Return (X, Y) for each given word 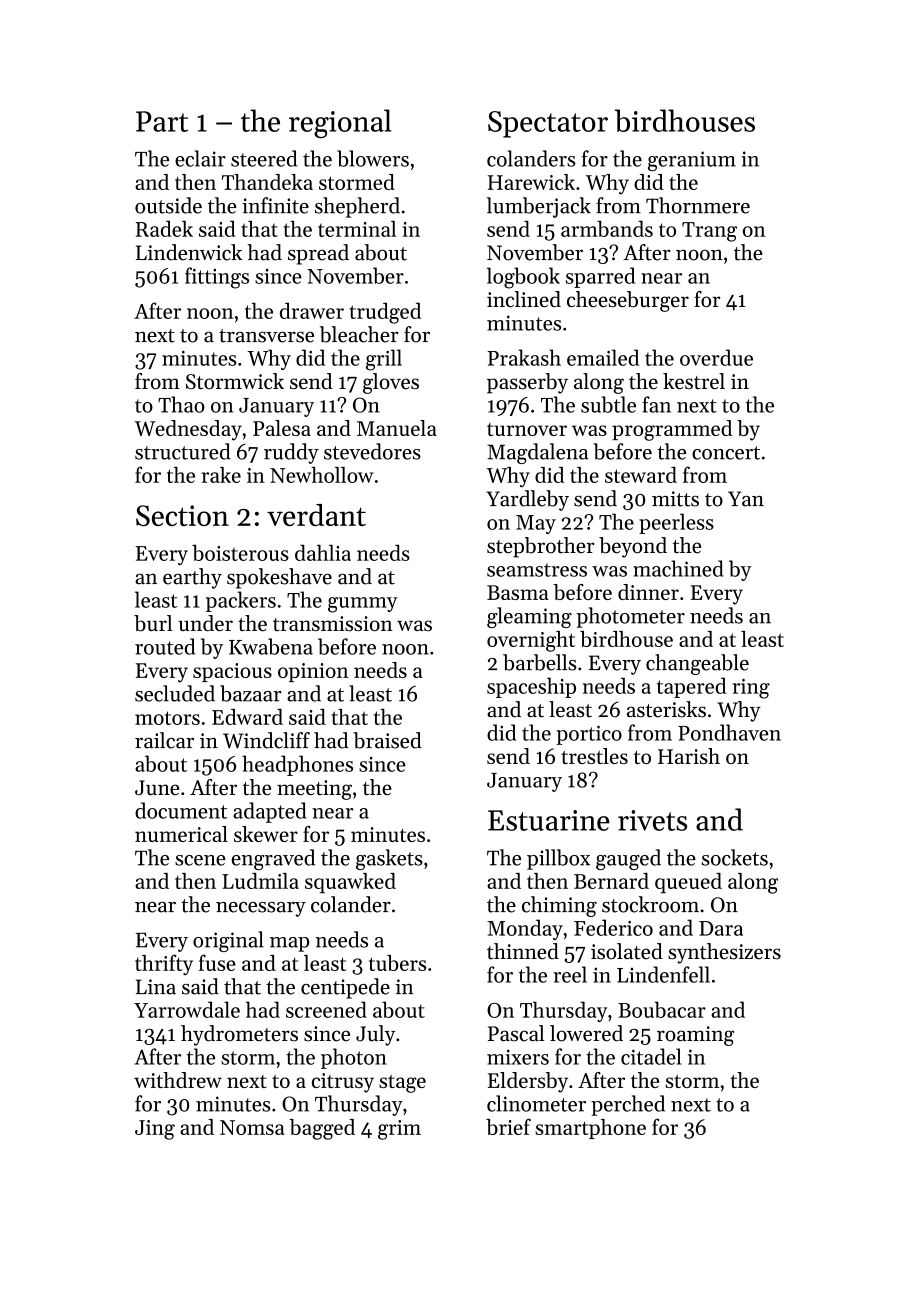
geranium (692, 161)
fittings (217, 278)
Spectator (548, 124)
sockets (735, 857)
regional (340, 124)
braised (387, 740)
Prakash (524, 357)
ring (751, 689)
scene (200, 860)
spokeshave (279, 578)
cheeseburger (628, 301)
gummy (363, 605)
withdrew (178, 1080)
